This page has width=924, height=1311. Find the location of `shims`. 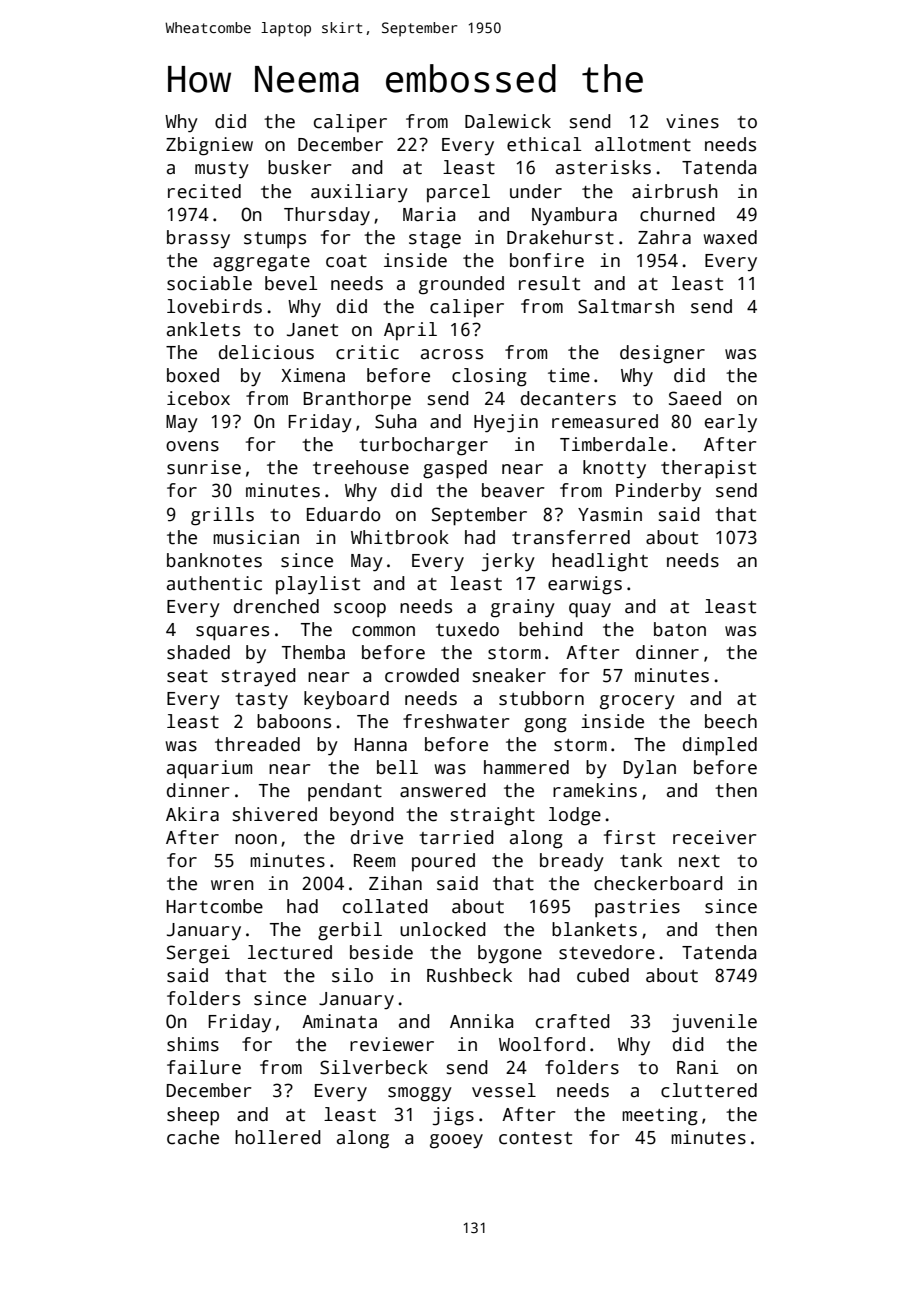

shims is located at coordinates (193, 1044).
